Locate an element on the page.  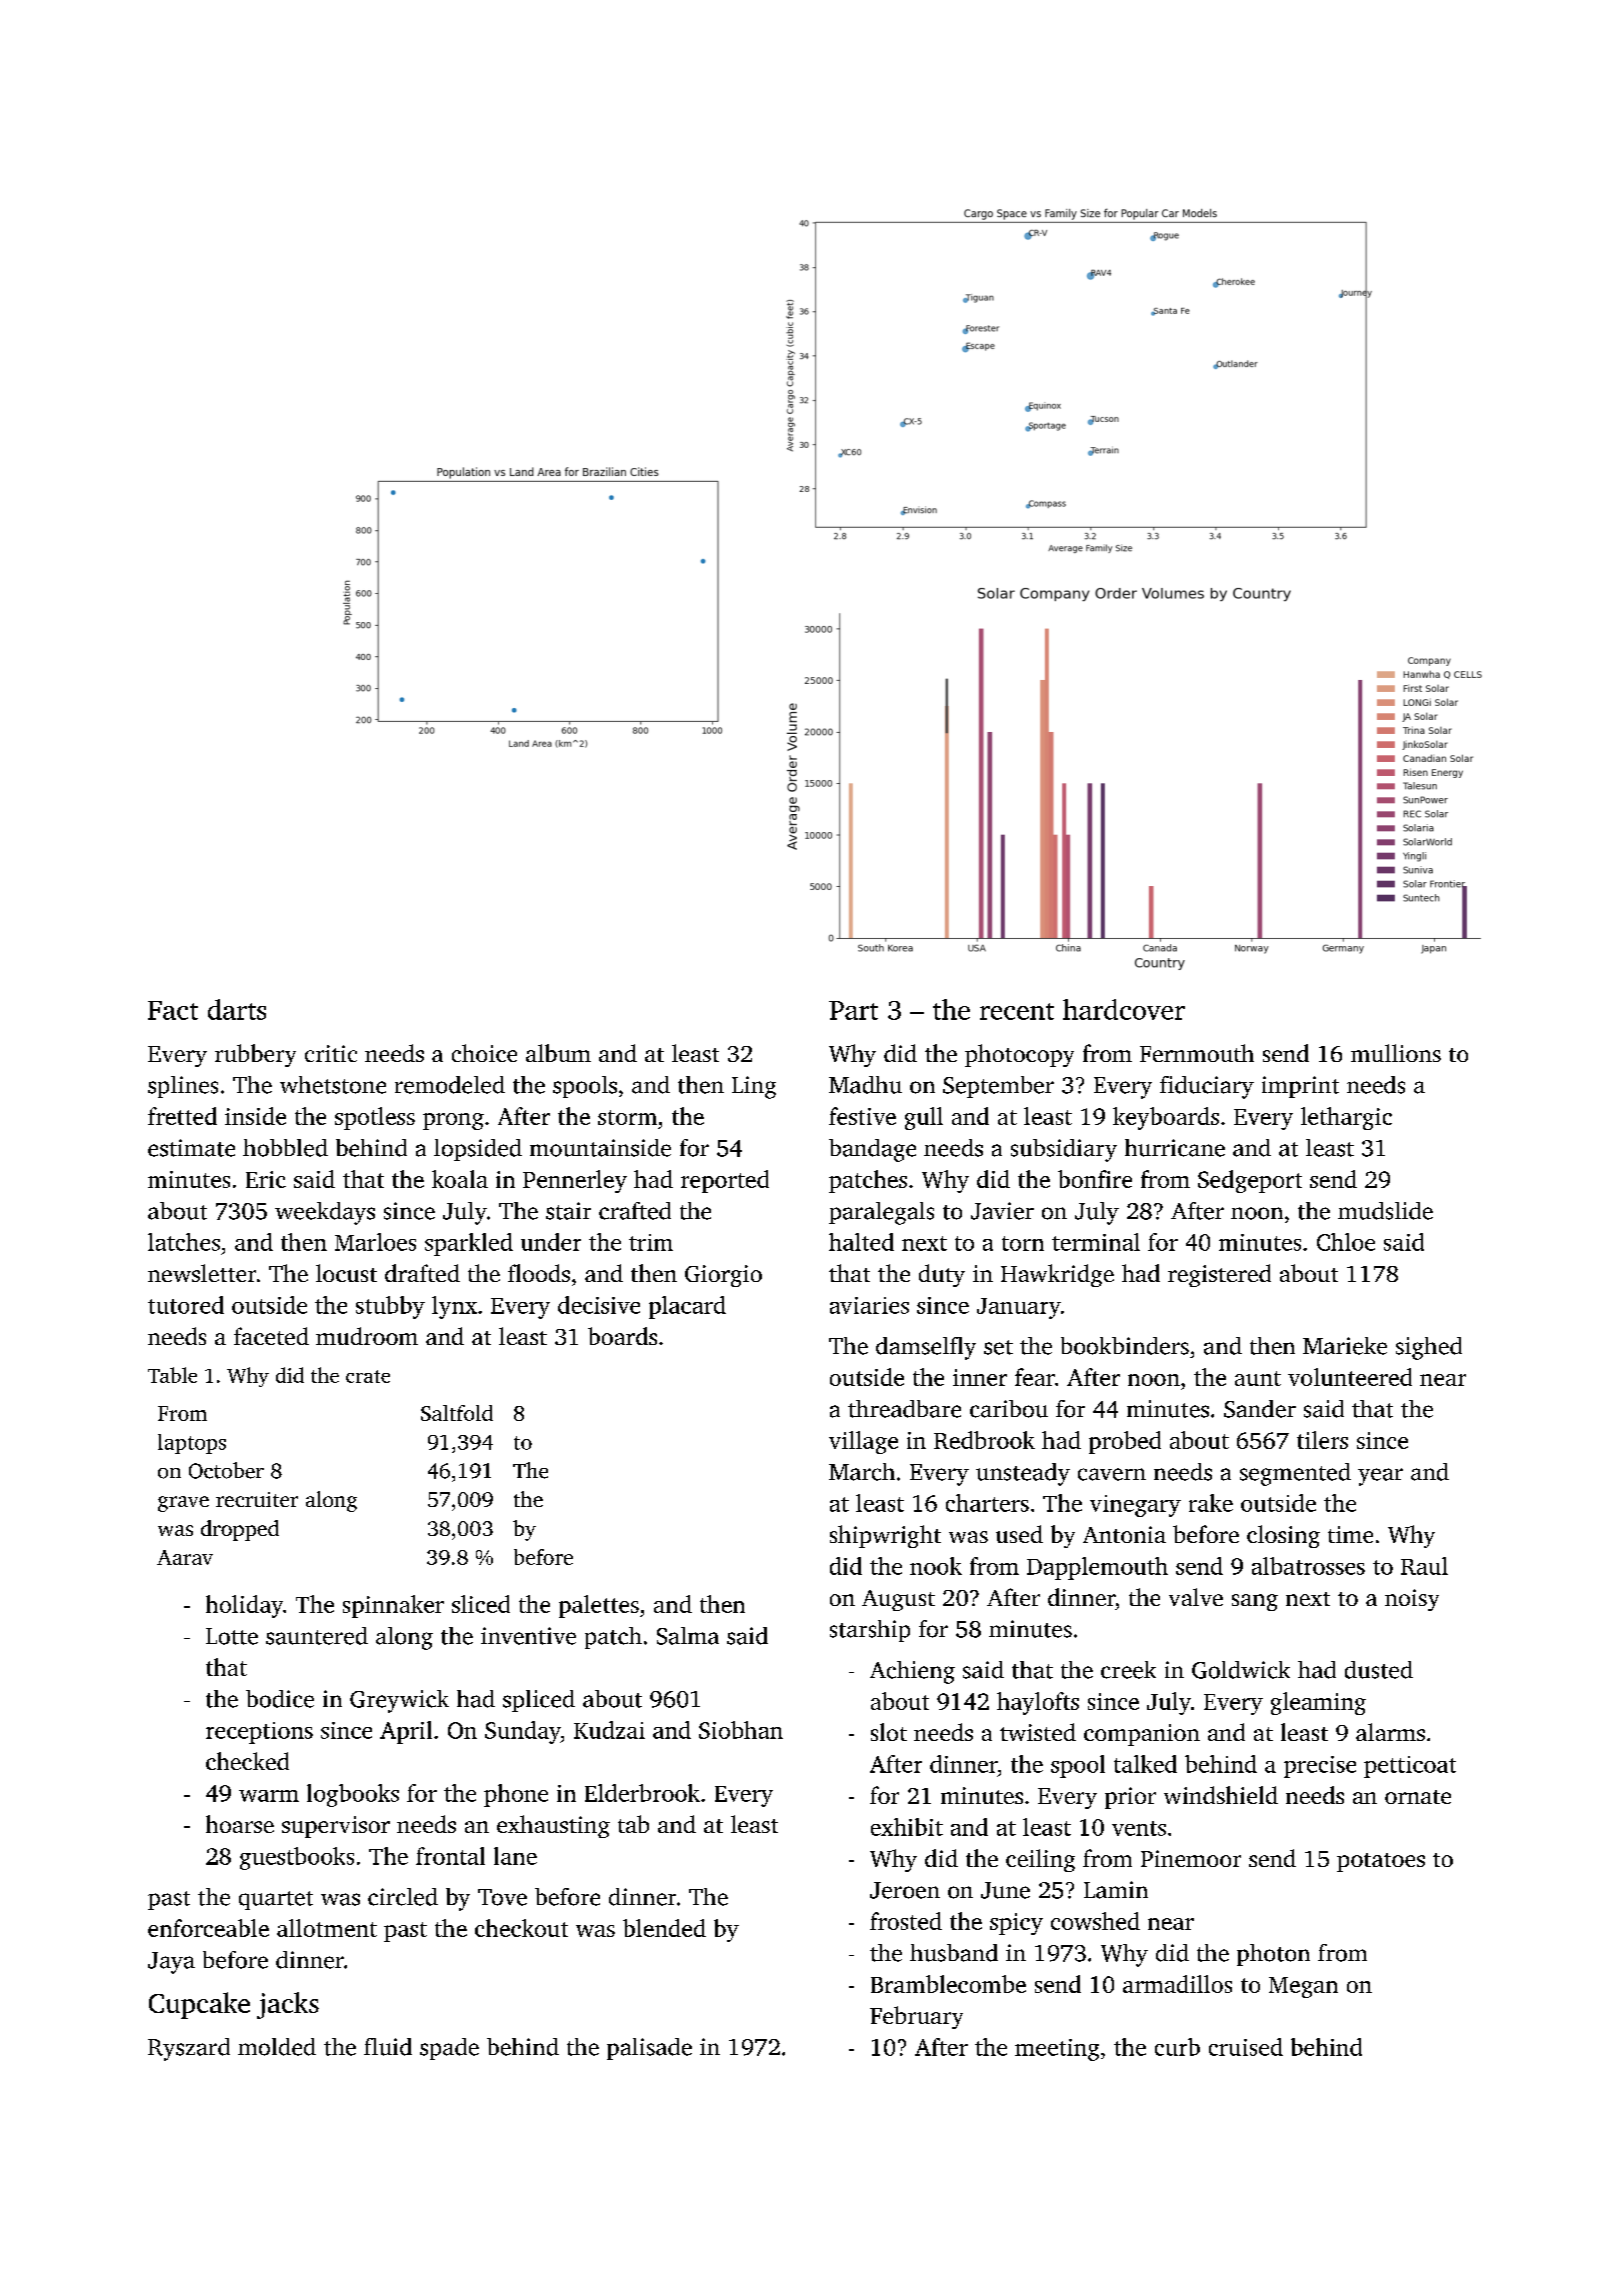
Raul is located at coordinates (1424, 1566).
